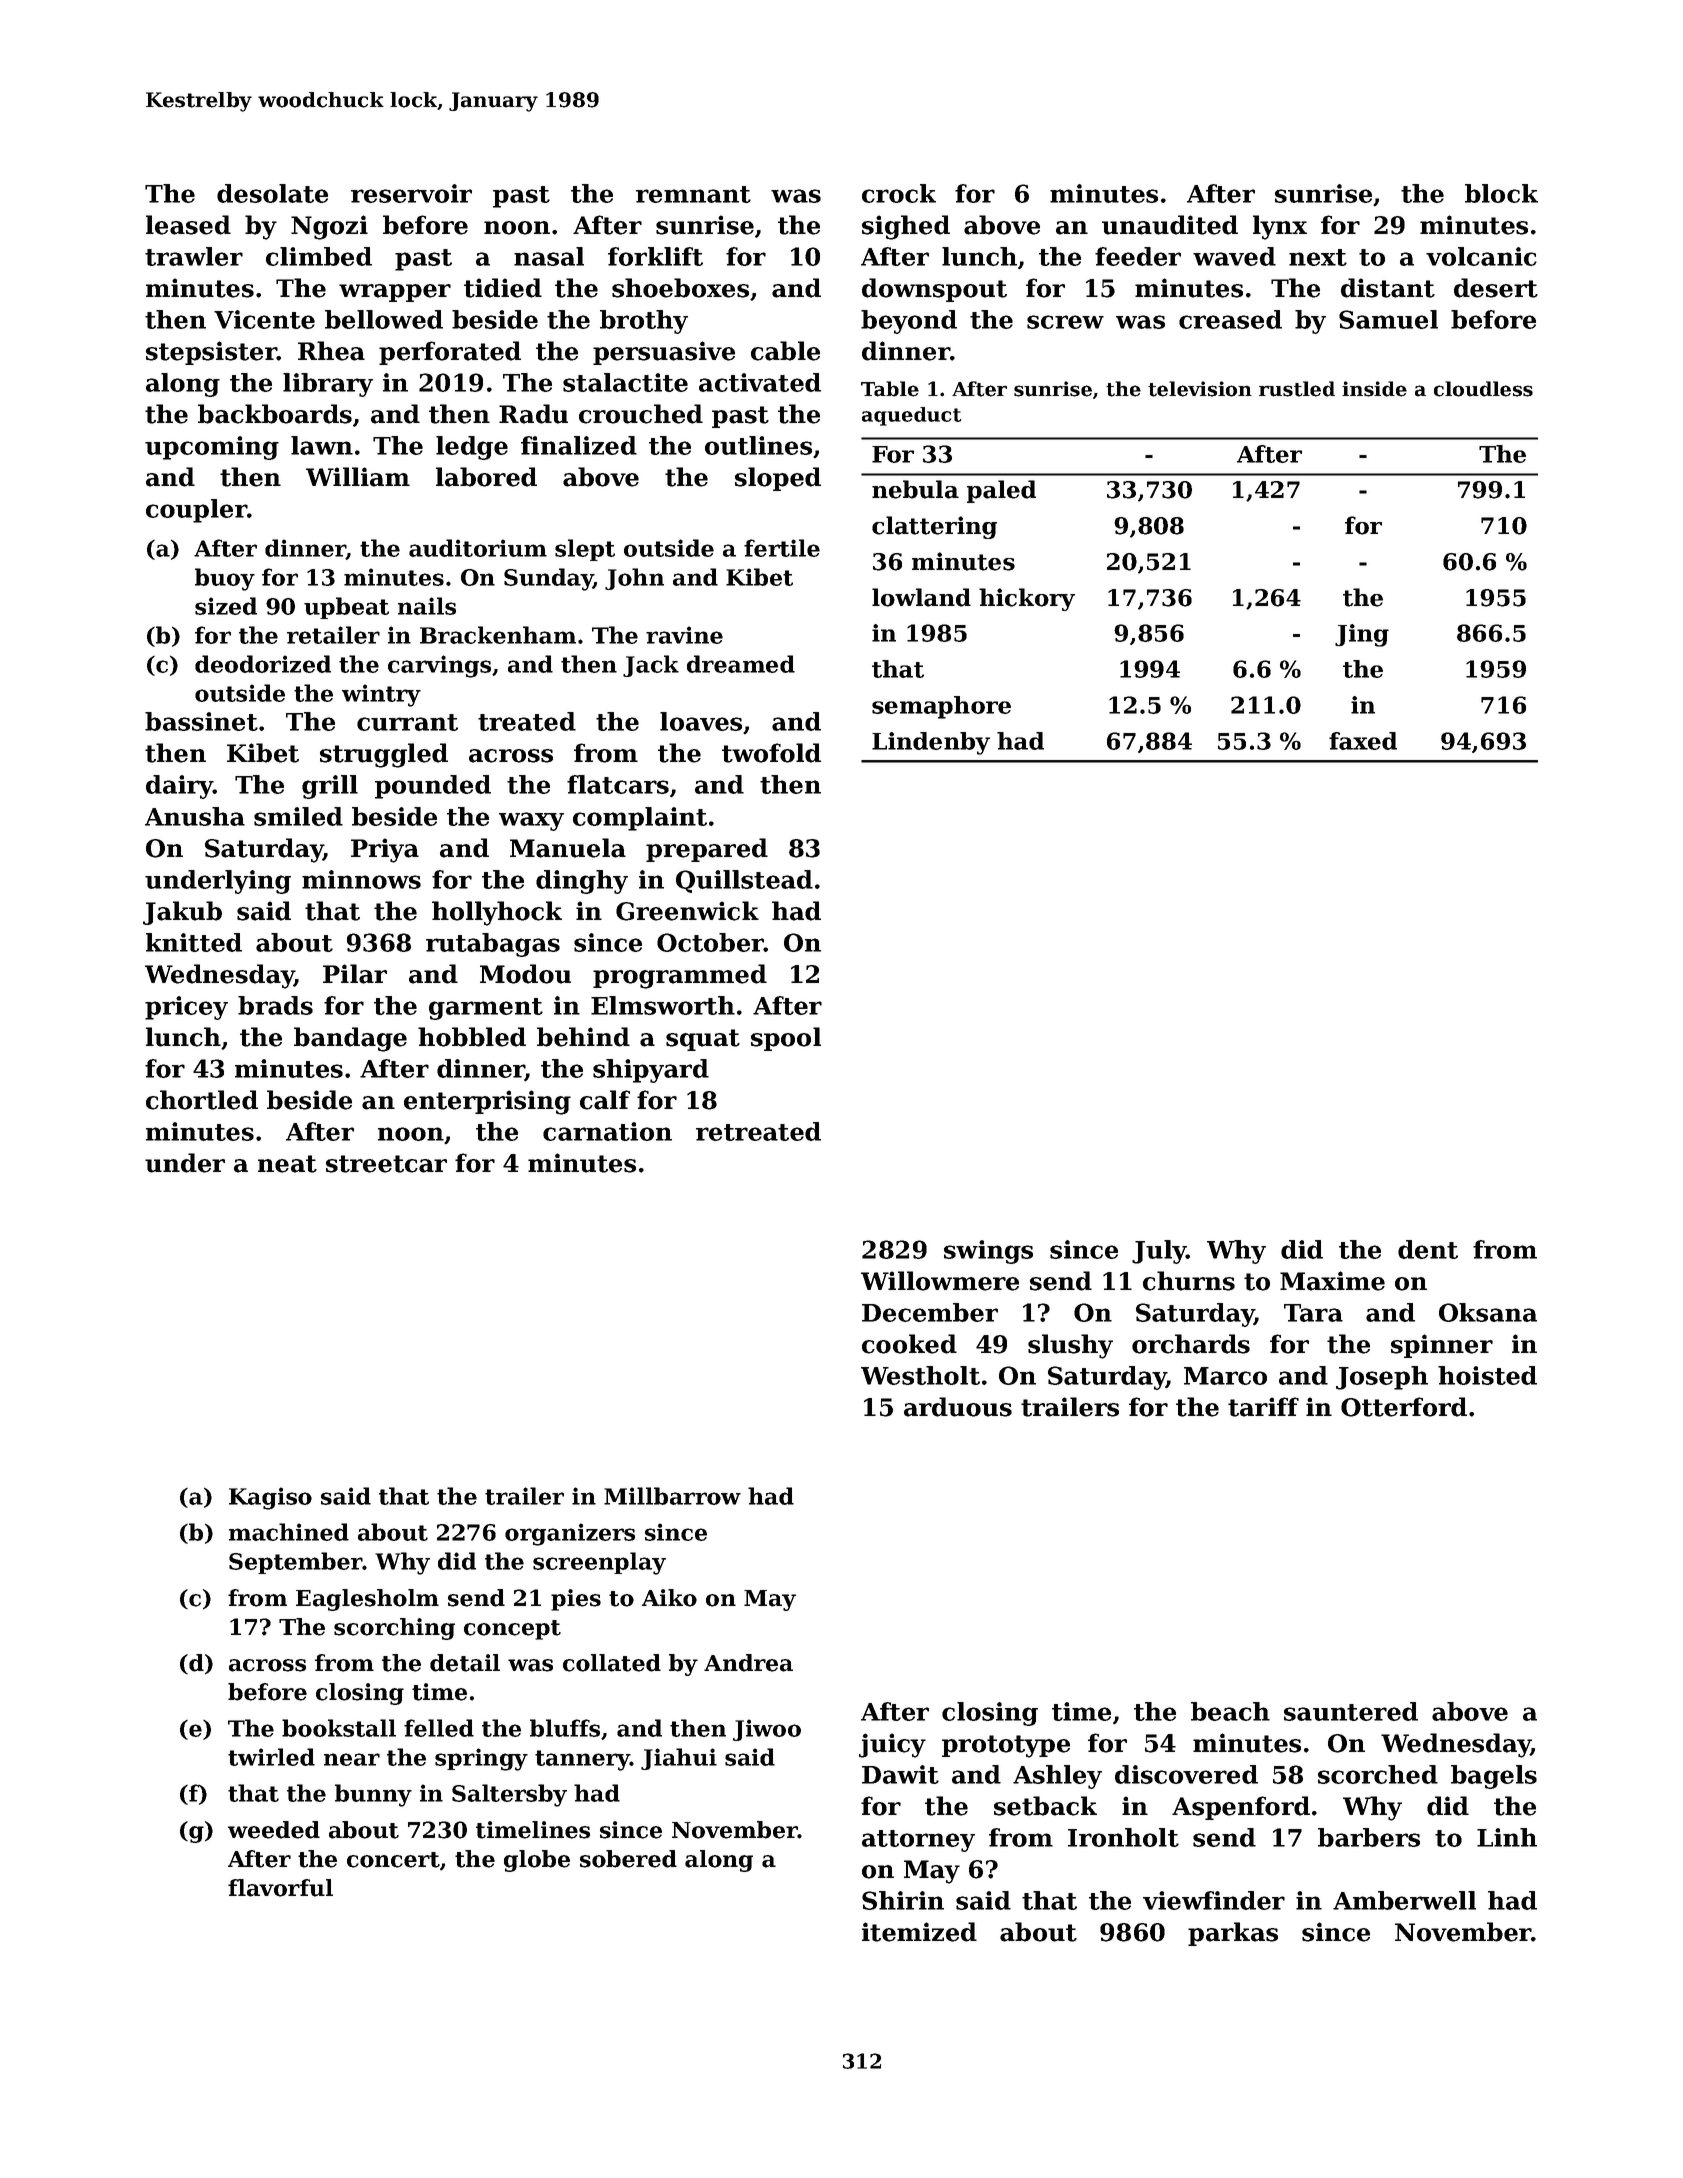 The width and height of the image is (1683, 2178). Describe the element at coordinates (693, 194) in the image. I see `remnant` at that location.
